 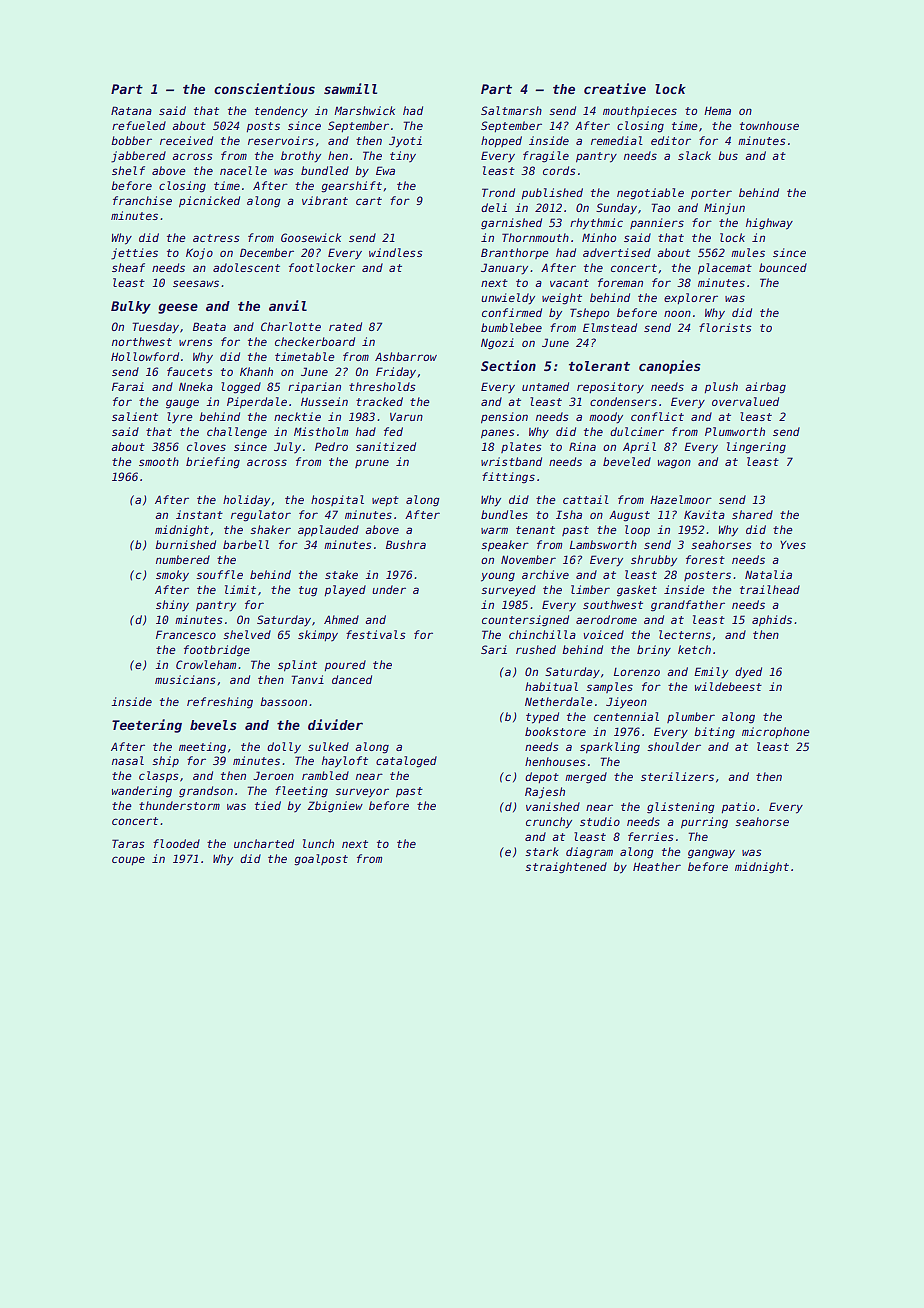 I want to click on lingering, so click(x=756, y=448).
